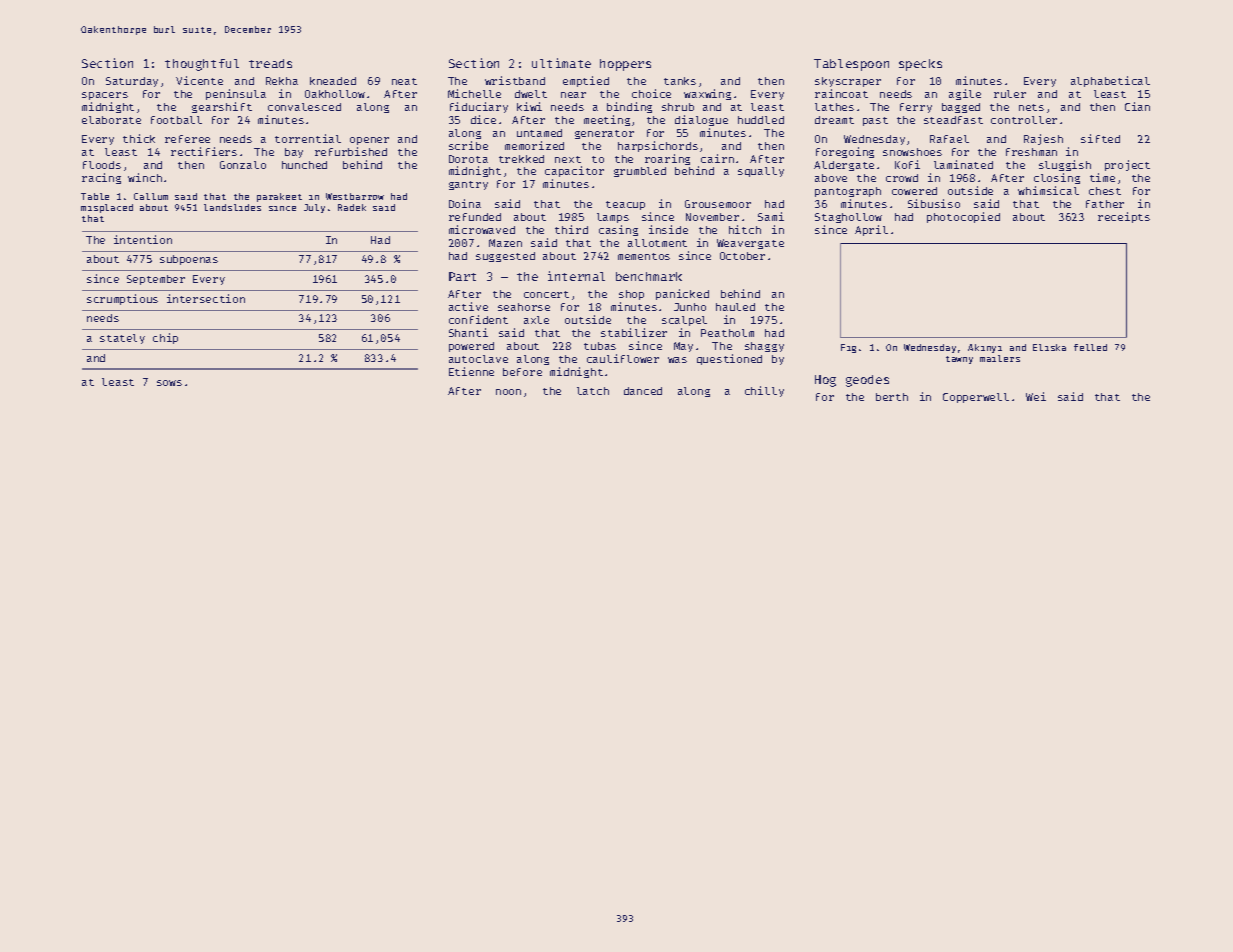 The width and height of the image is (1233, 952). What do you see at coordinates (122, 299) in the image?
I see `scrumptious` at bounding box center [122, 299].
